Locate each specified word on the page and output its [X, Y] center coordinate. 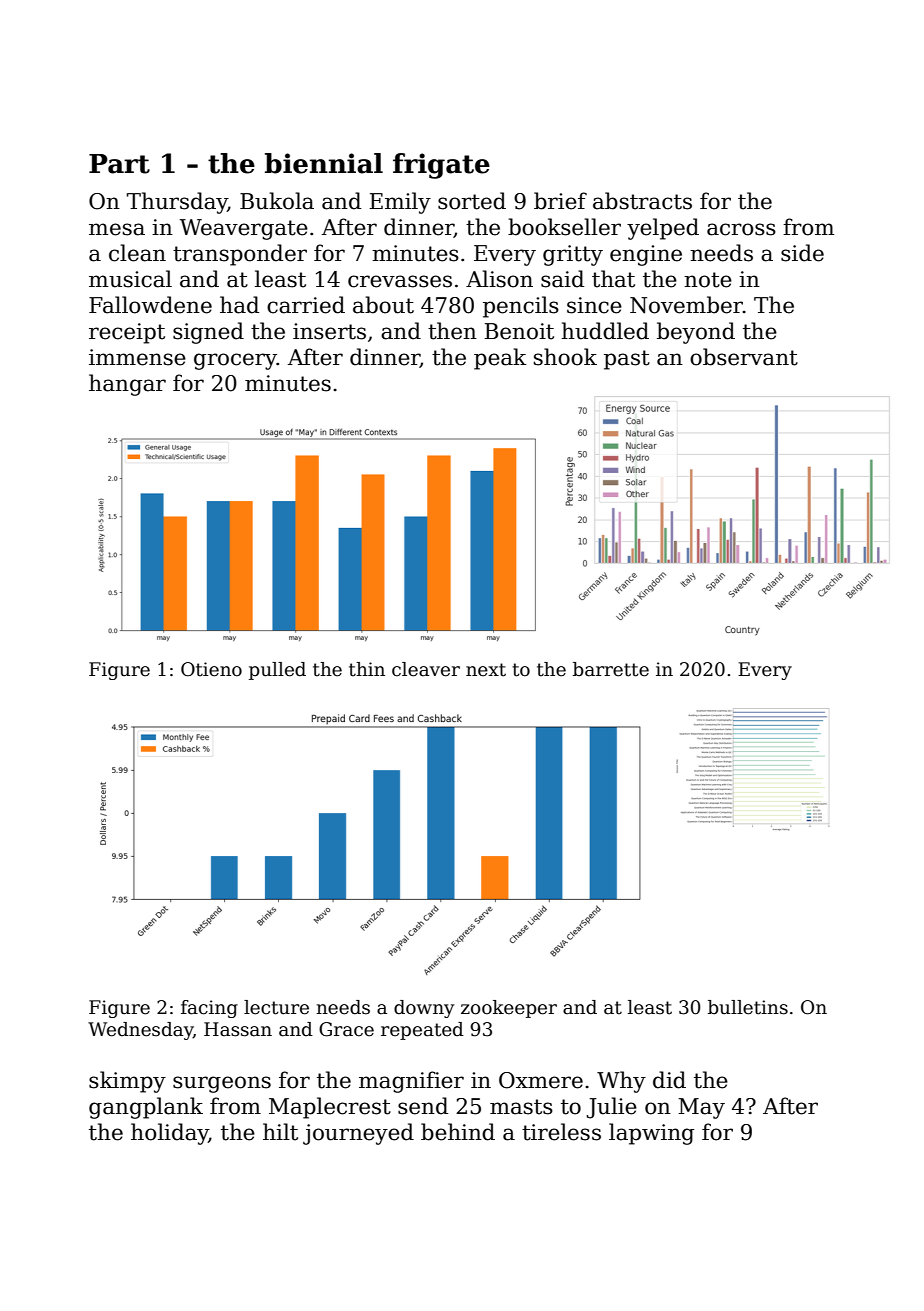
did [669, 1080]
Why [621, 1082]
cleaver [426, 669]
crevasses [400, 281]
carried [306, 305]
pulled [277, 671]
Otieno [211, 669]
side [802, 253]
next [486, 670]
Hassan [238, 1029]
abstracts [642, 201]
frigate [441, 166]
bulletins [748, 1007]
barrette [611, 669]
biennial [324, 163]
